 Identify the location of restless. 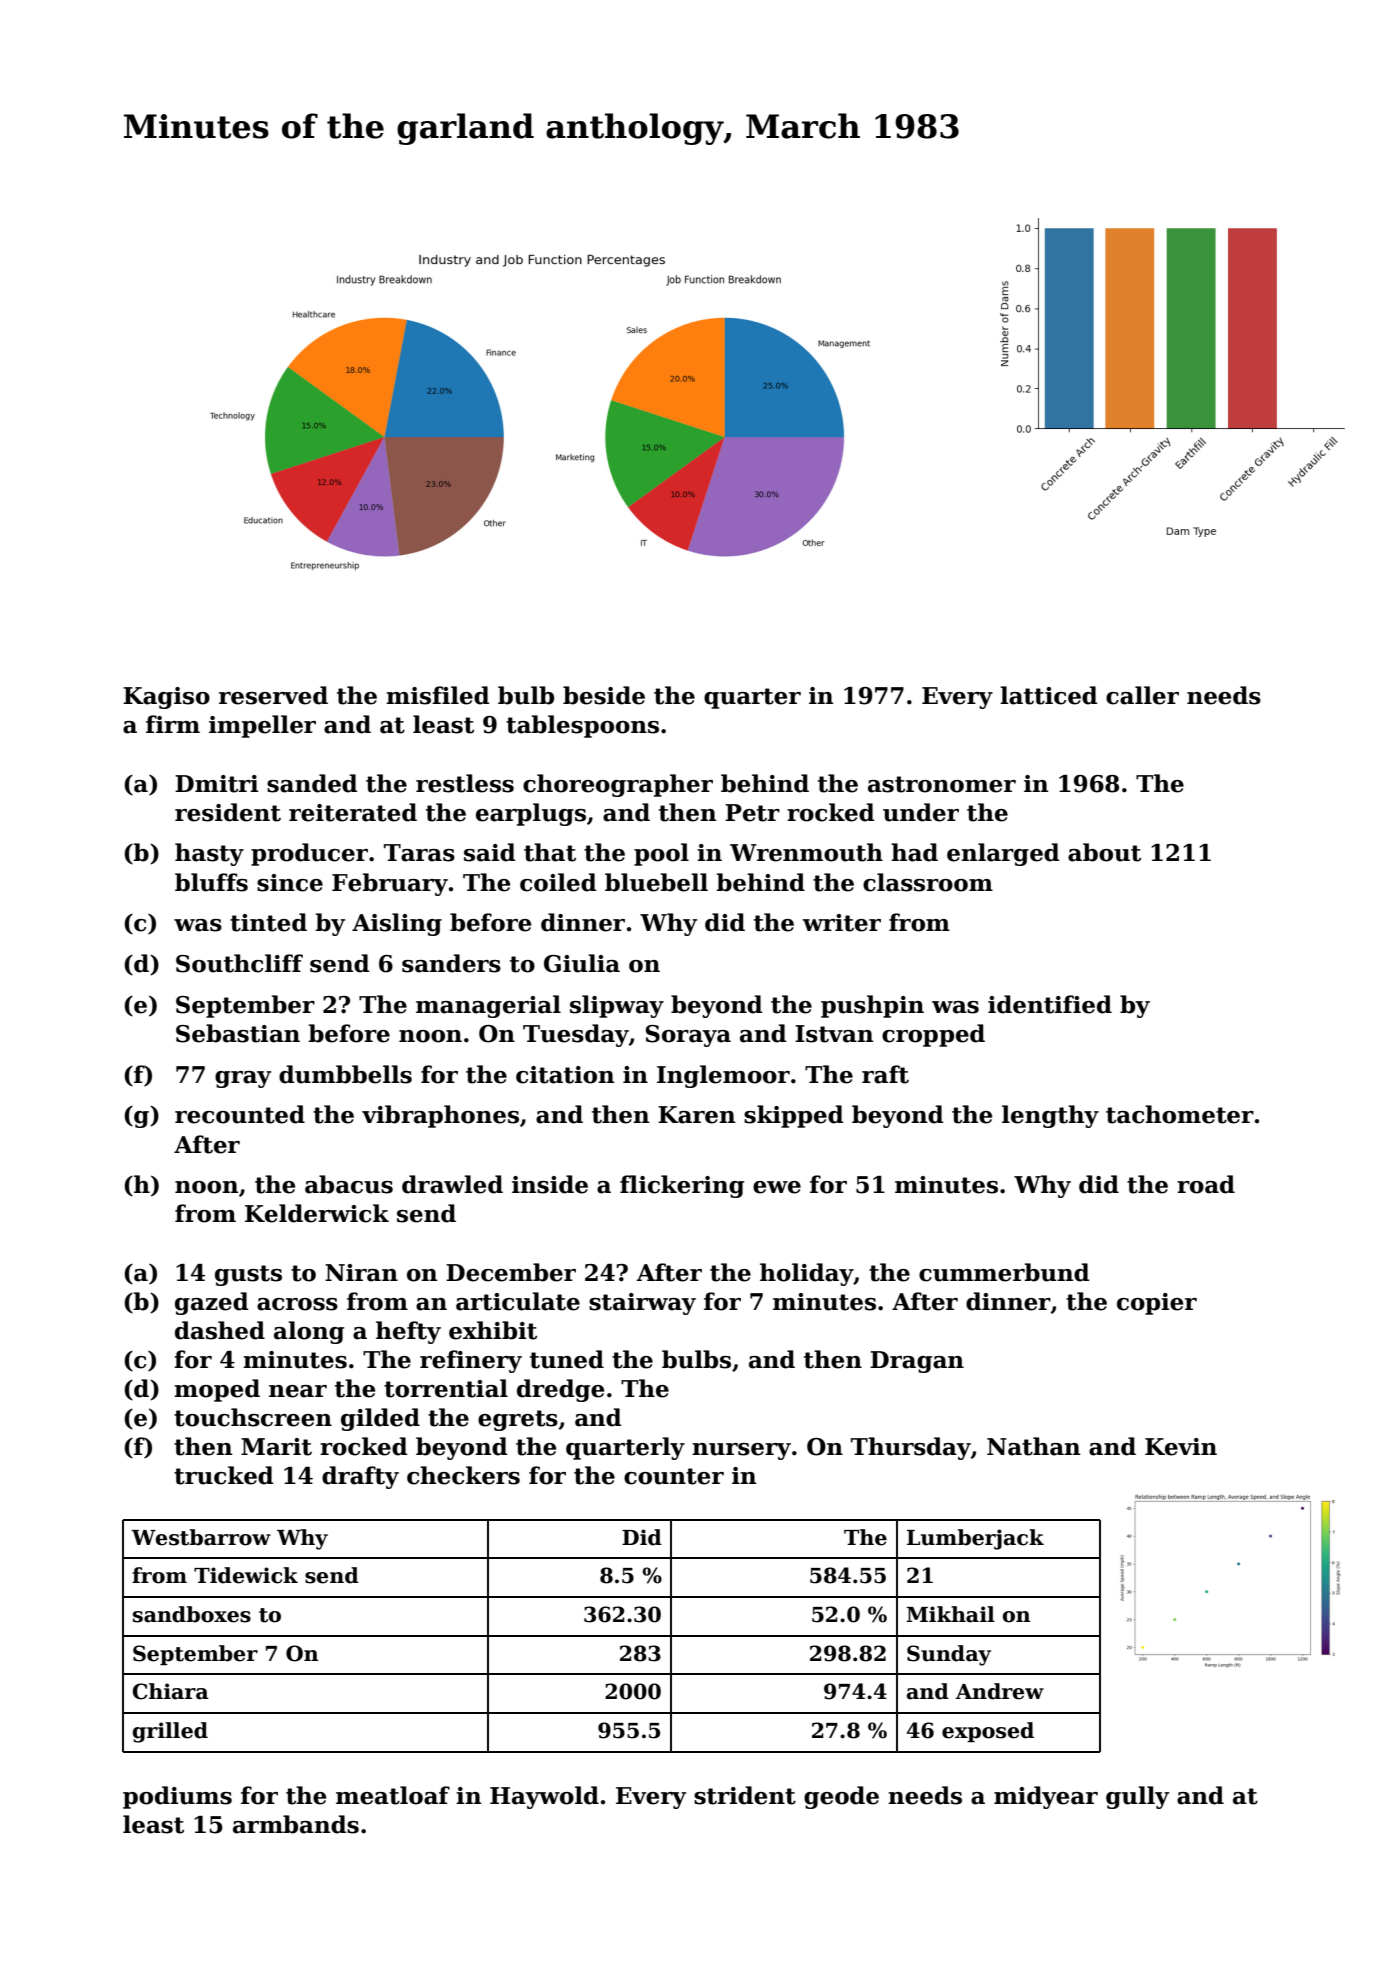
(465, 783).
